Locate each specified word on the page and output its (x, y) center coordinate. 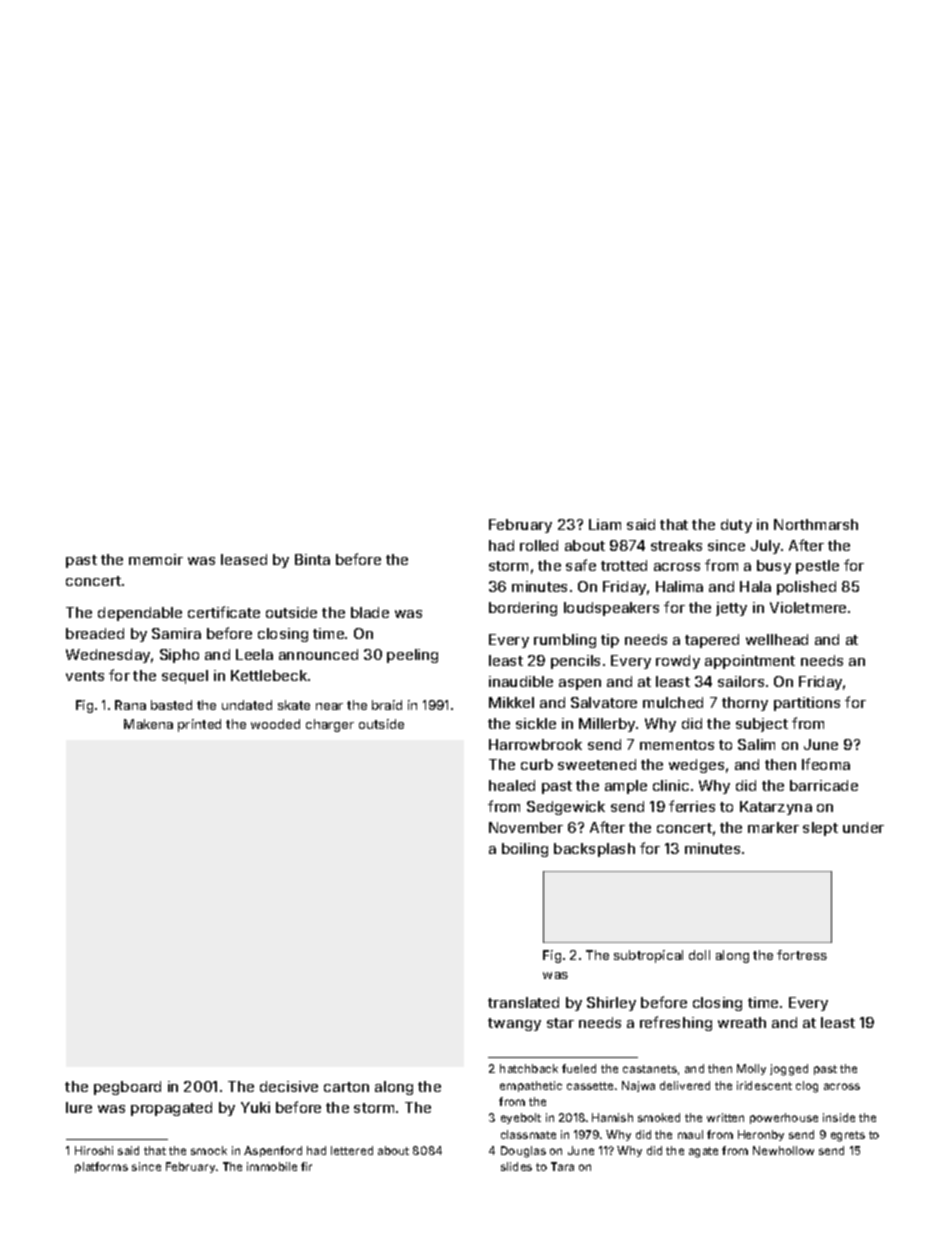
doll (699, 955)
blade (370, 612)
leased (244, 559)
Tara (562, 1166)
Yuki (255, 1107)
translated (523, 1002)
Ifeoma (826, 764)
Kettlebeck (269, 675)
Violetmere (808, 607)
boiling (525, 850)
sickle (536, 723)
